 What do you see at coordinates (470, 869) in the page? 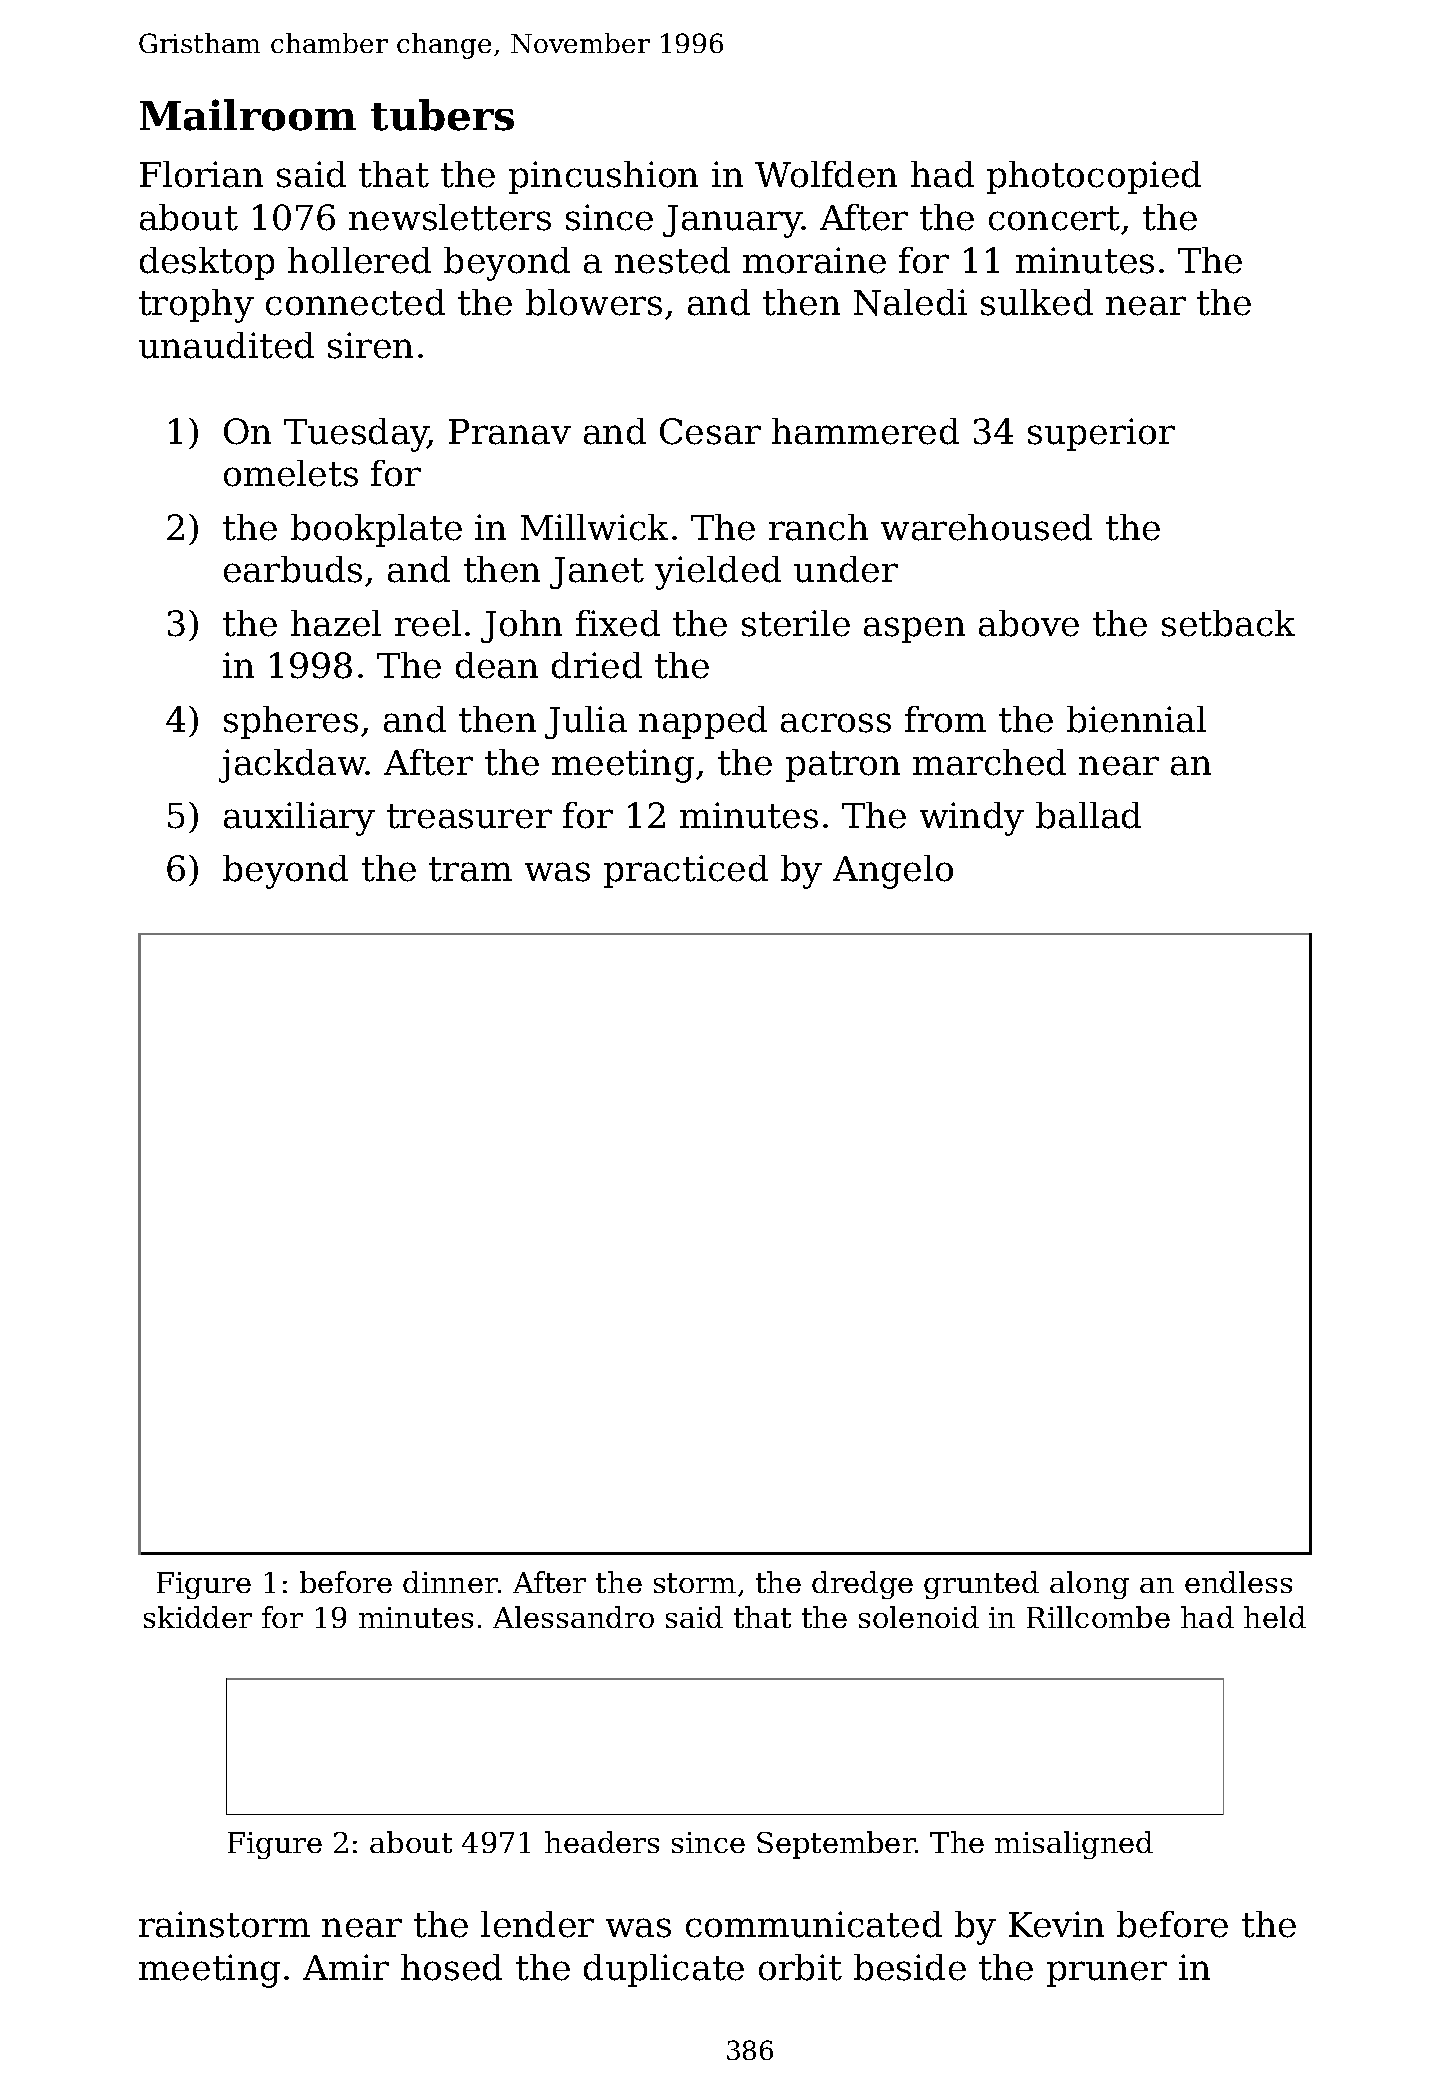
I see `tram` at bounding box center [470, 869].
